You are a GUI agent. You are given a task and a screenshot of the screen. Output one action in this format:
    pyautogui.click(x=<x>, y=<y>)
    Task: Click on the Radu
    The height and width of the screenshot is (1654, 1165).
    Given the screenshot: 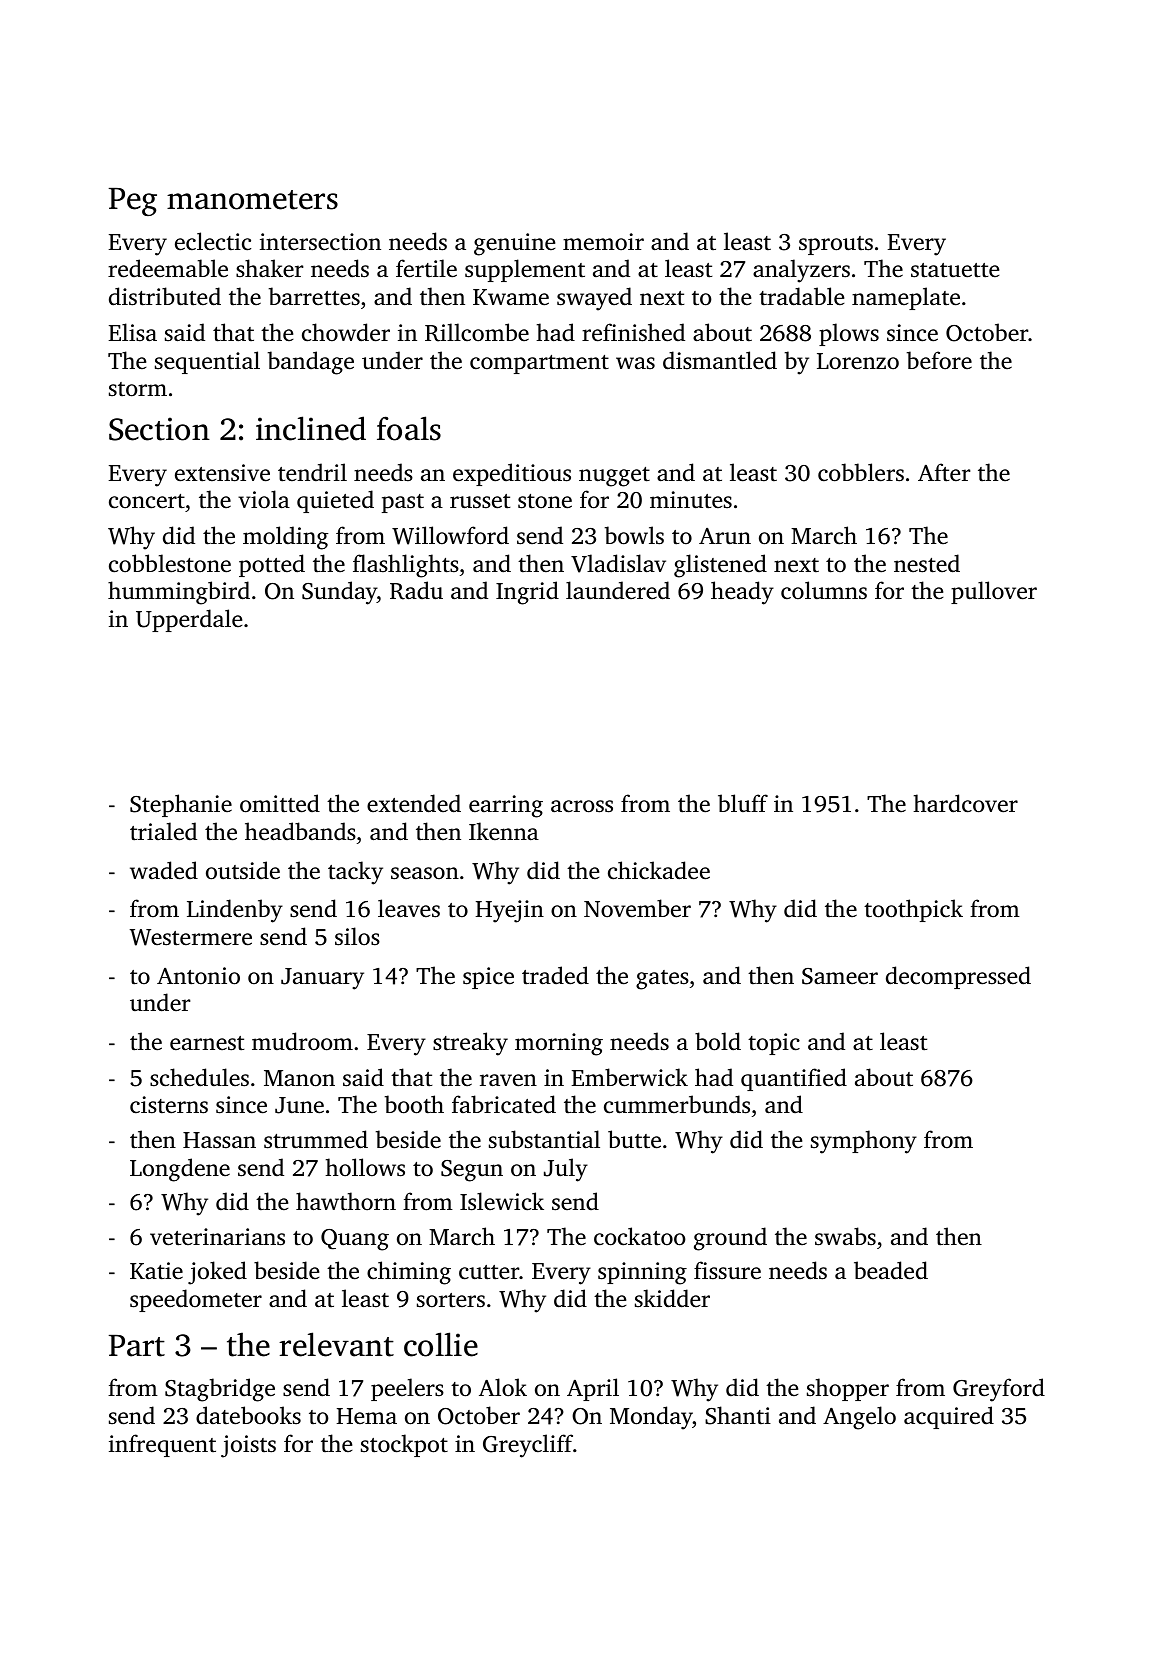 What is the action you would take?
    pyautogui.click(x=416, y=590)
